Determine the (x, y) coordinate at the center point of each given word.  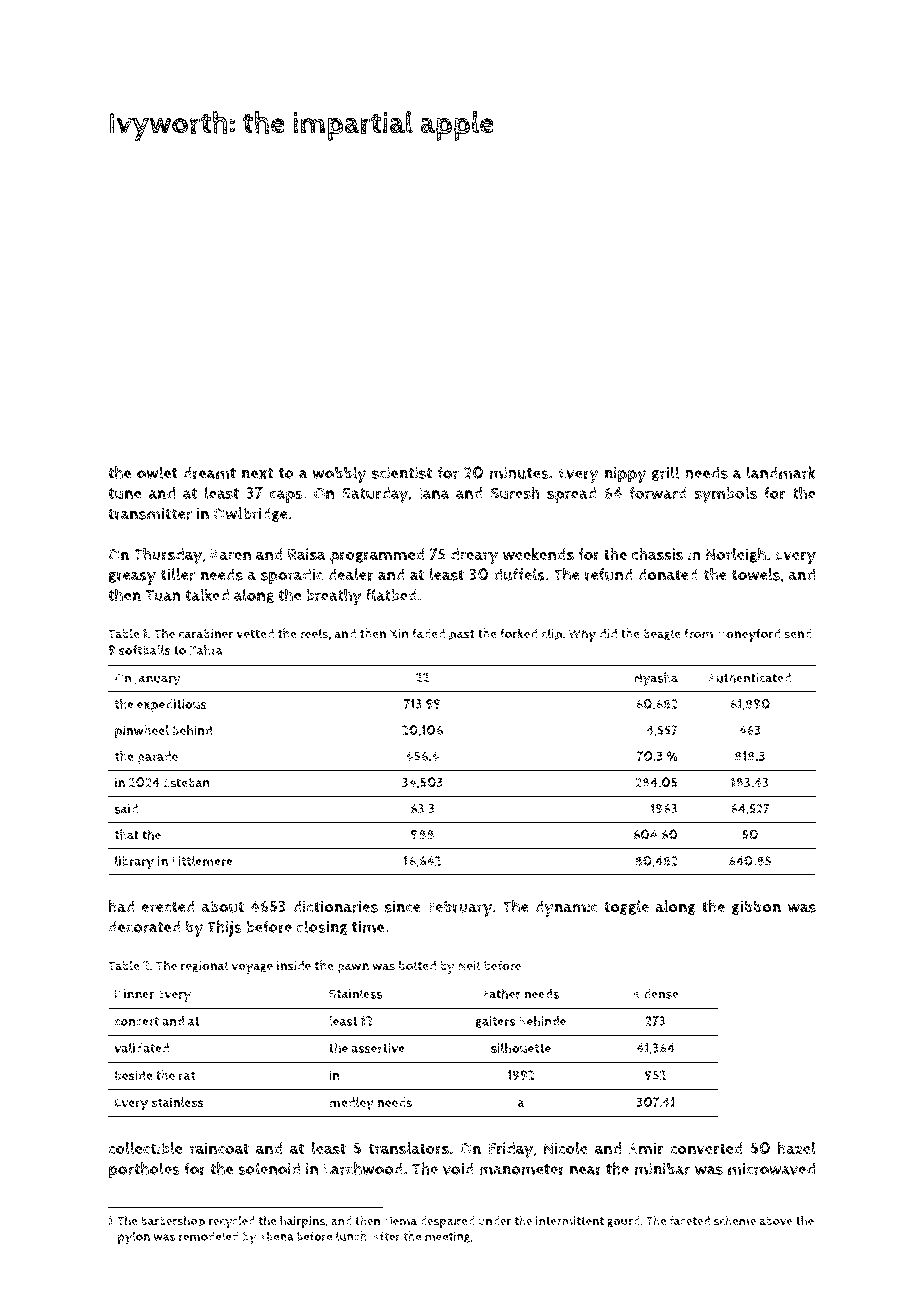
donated (668, 574)
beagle (662, 634)
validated (141, 1048)
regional (204, 966)
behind (192, 730)
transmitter (150, 513)
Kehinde (542, 1020)
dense (661, 994)
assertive (378, 1048)
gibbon (756, 907)
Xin (399, 634)
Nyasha (656, 679)
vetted (255, 633)
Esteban (186, 783)
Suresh (514, 493)
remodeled (208, 1236)
